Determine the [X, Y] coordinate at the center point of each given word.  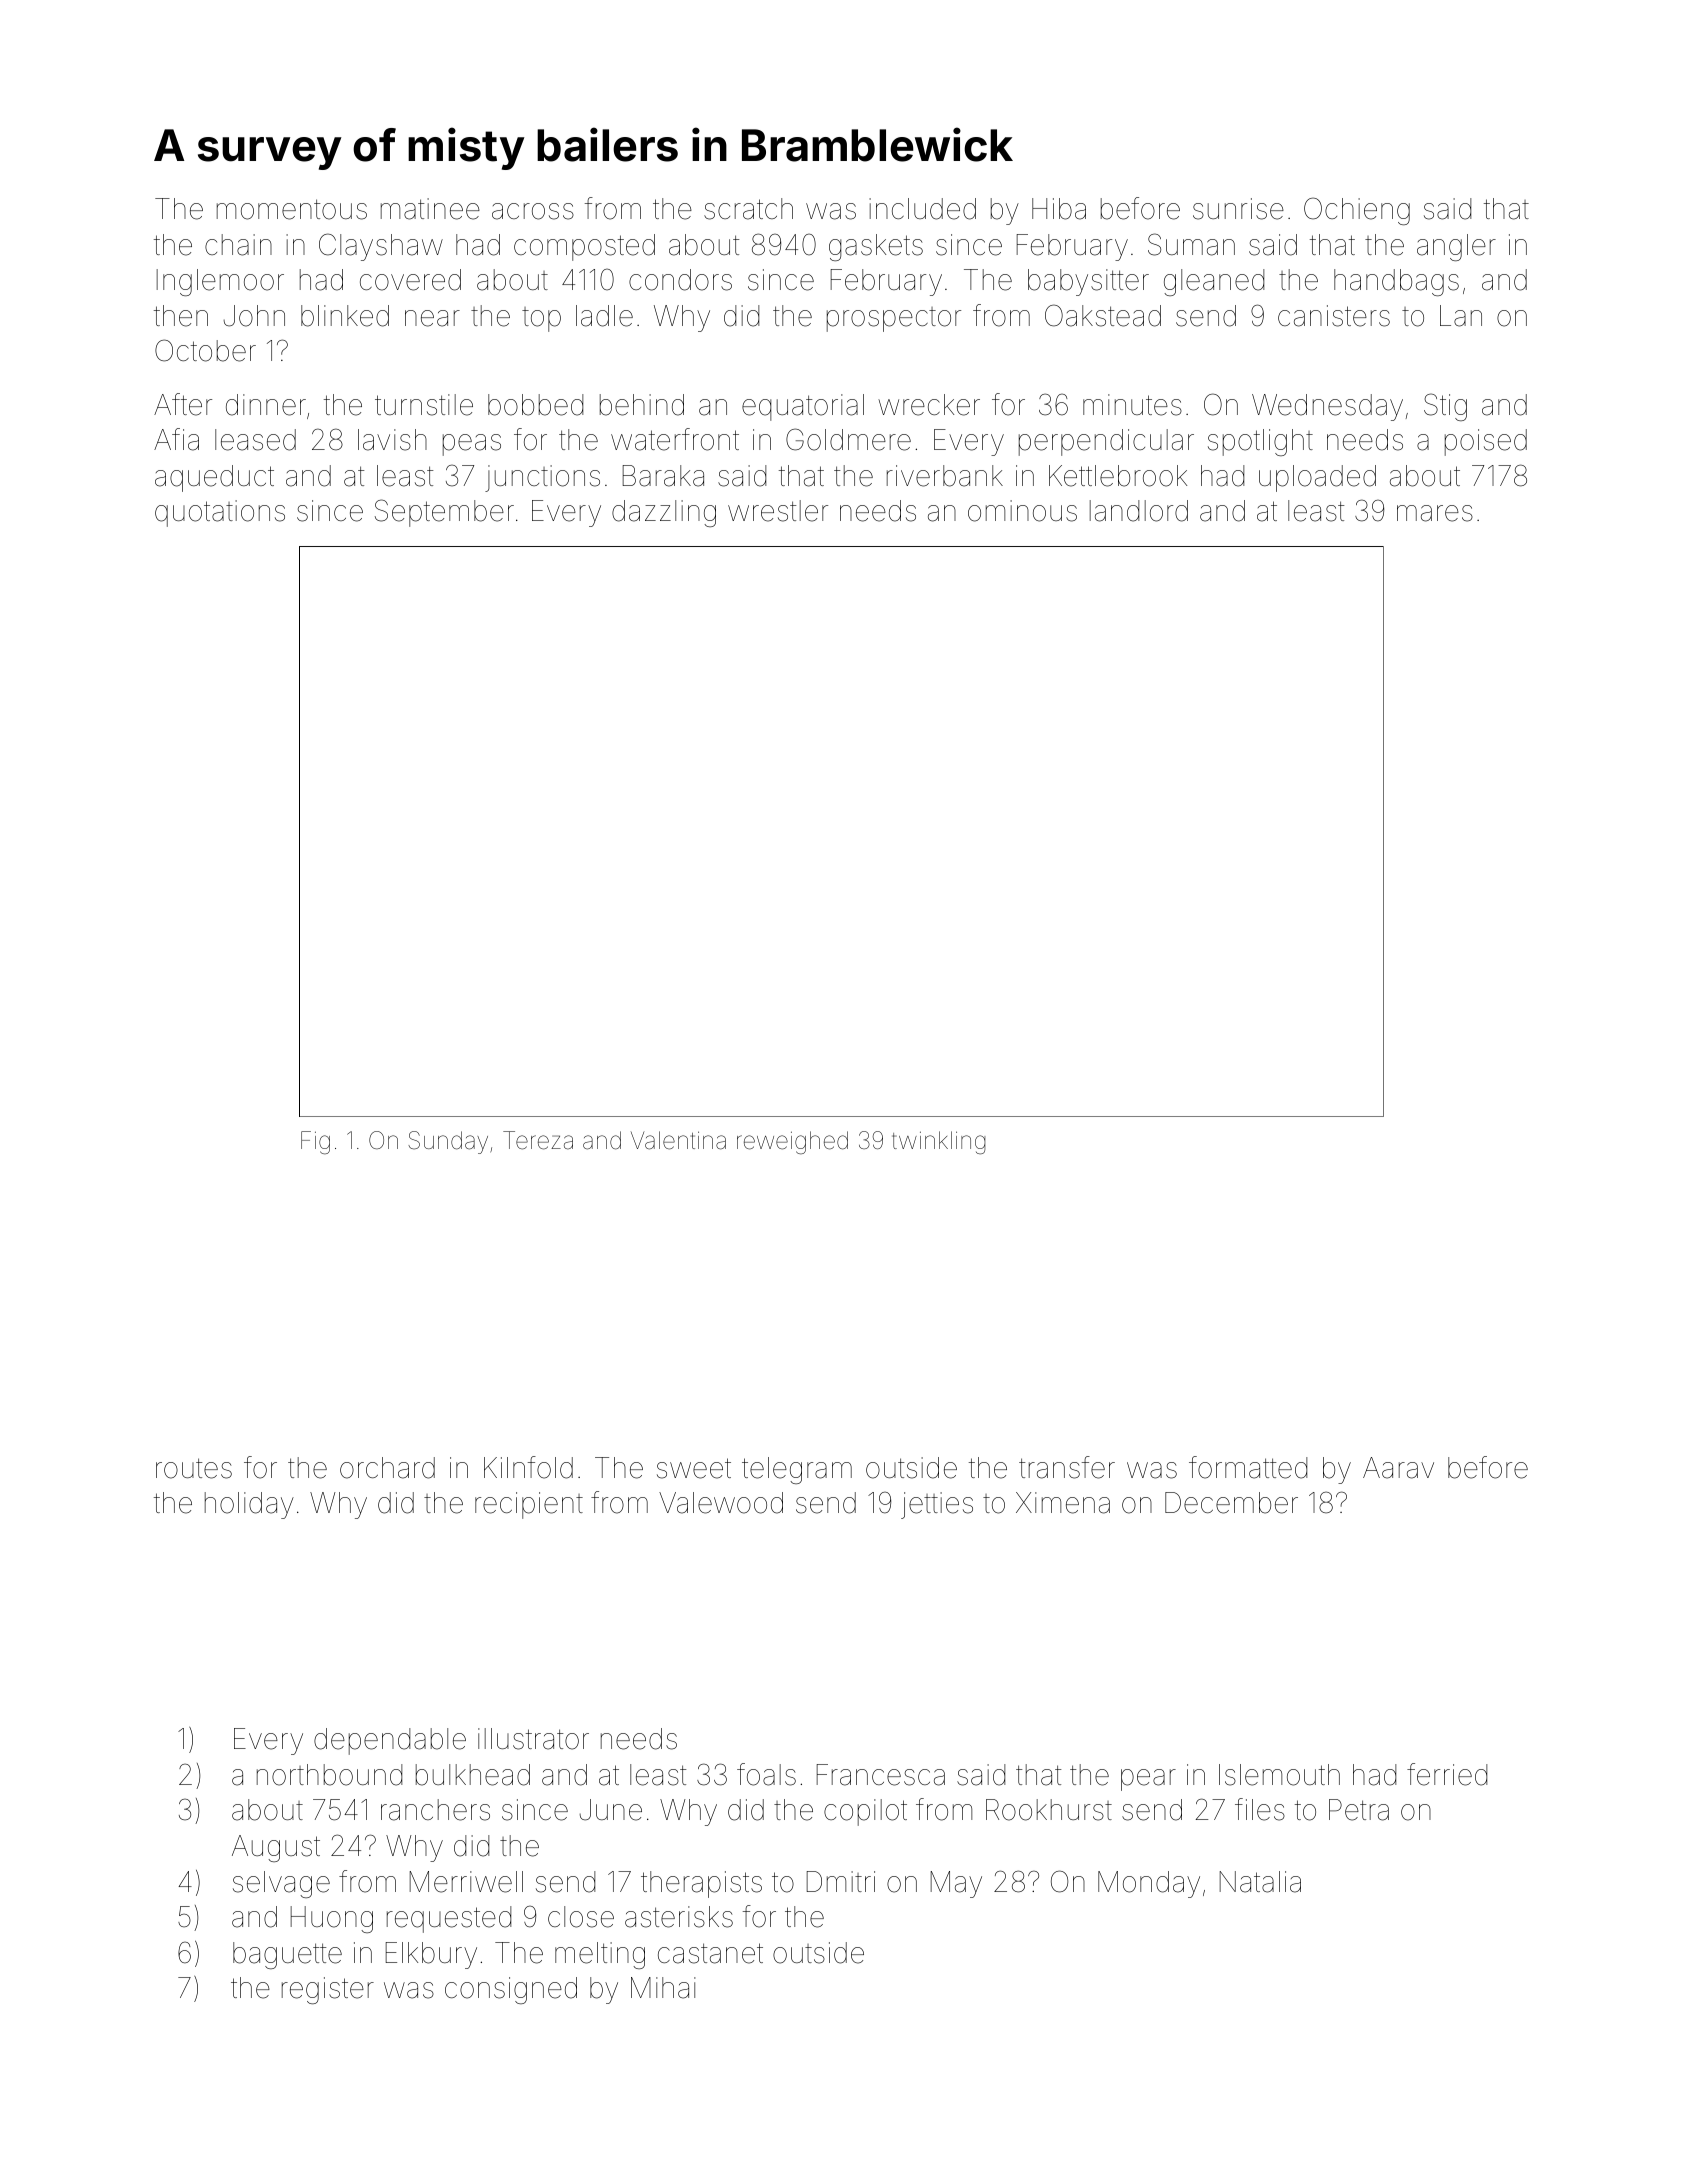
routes [194, 1468]
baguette [287, 1955]
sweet [694, 1468]
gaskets [876, 247]
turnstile [424, 405]
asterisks [679, 1917]
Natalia [1260, 1882]
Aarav [1398, 1468]
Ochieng [1357, 211]
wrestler [778, 511]
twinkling [939, 1142]
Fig [315, 1142]
